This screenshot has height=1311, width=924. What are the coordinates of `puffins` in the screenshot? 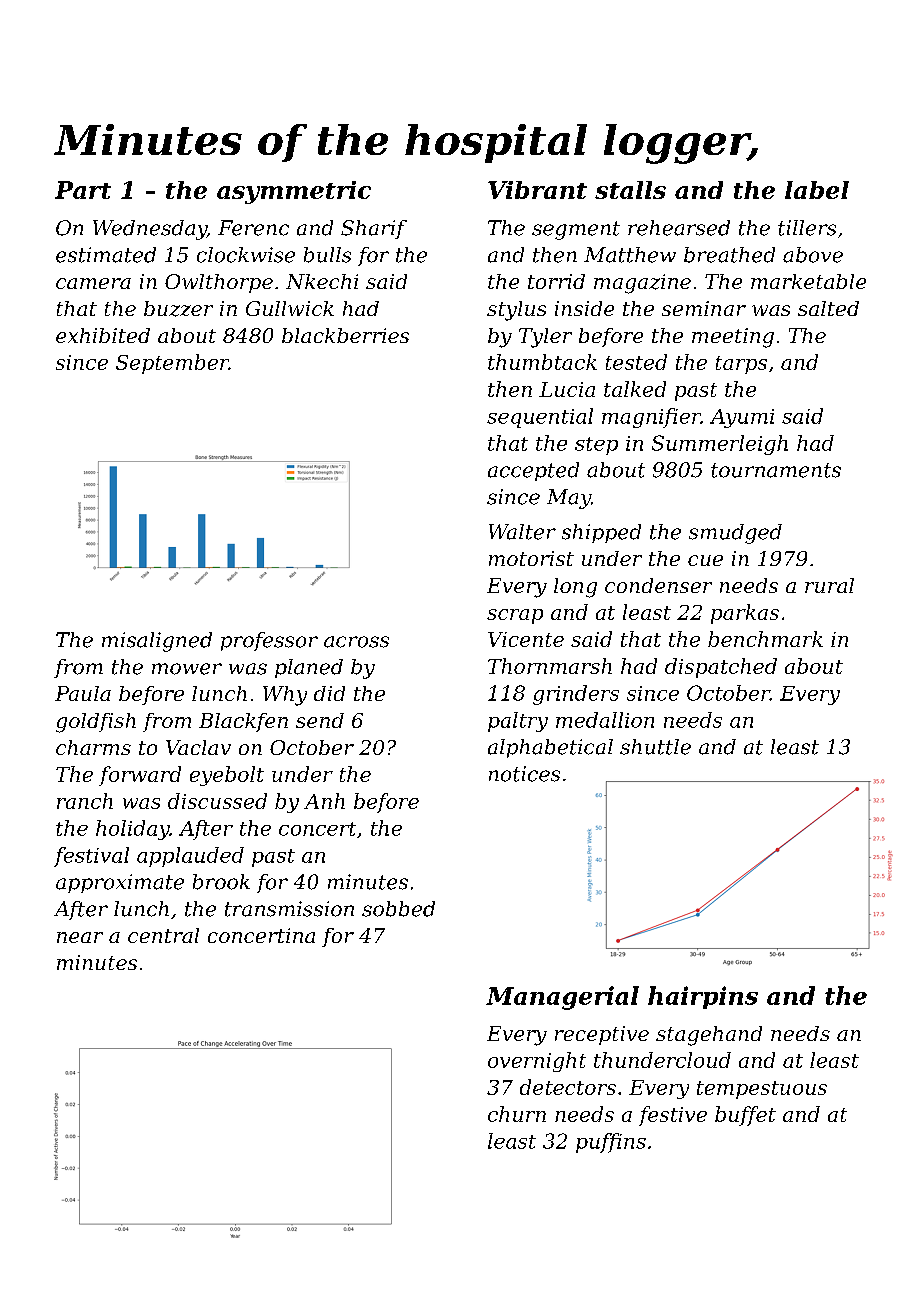 It's located at (611, 1143).
